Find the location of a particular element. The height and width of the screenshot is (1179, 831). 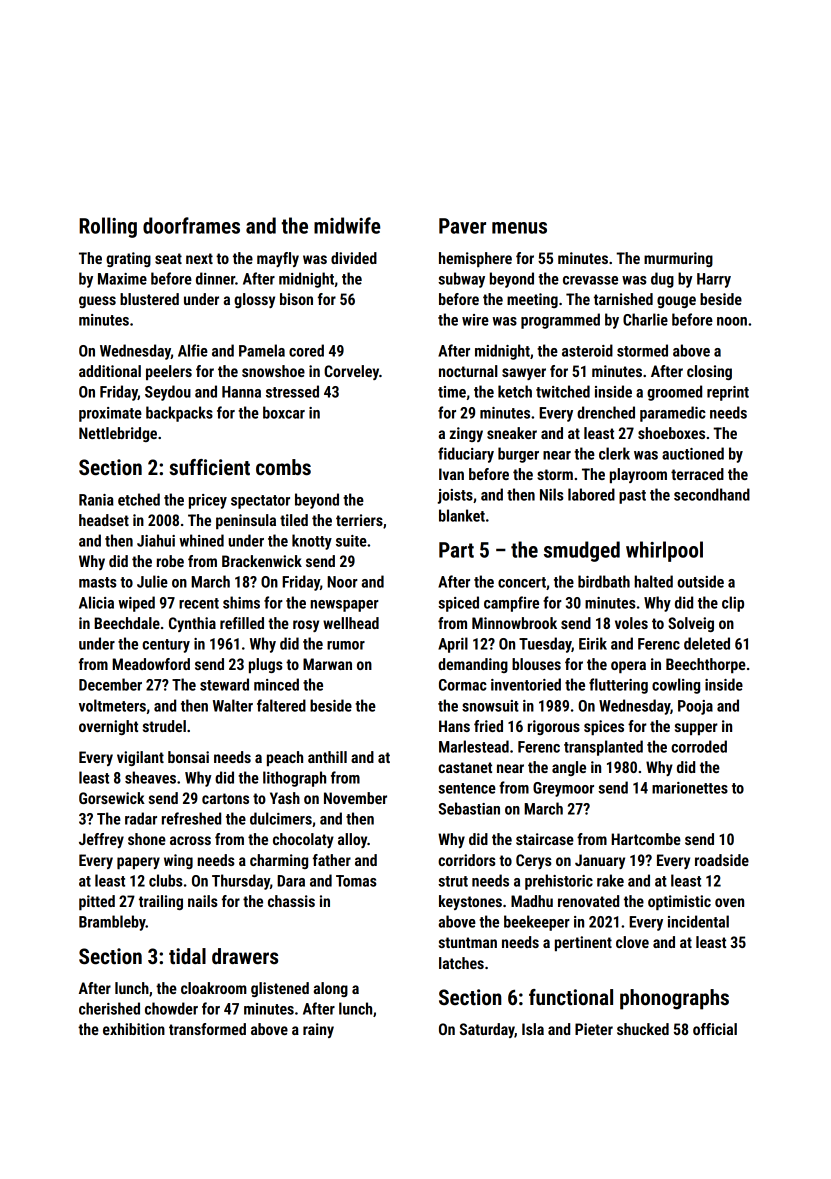

transformed is located at coordinates (207, 1029).
